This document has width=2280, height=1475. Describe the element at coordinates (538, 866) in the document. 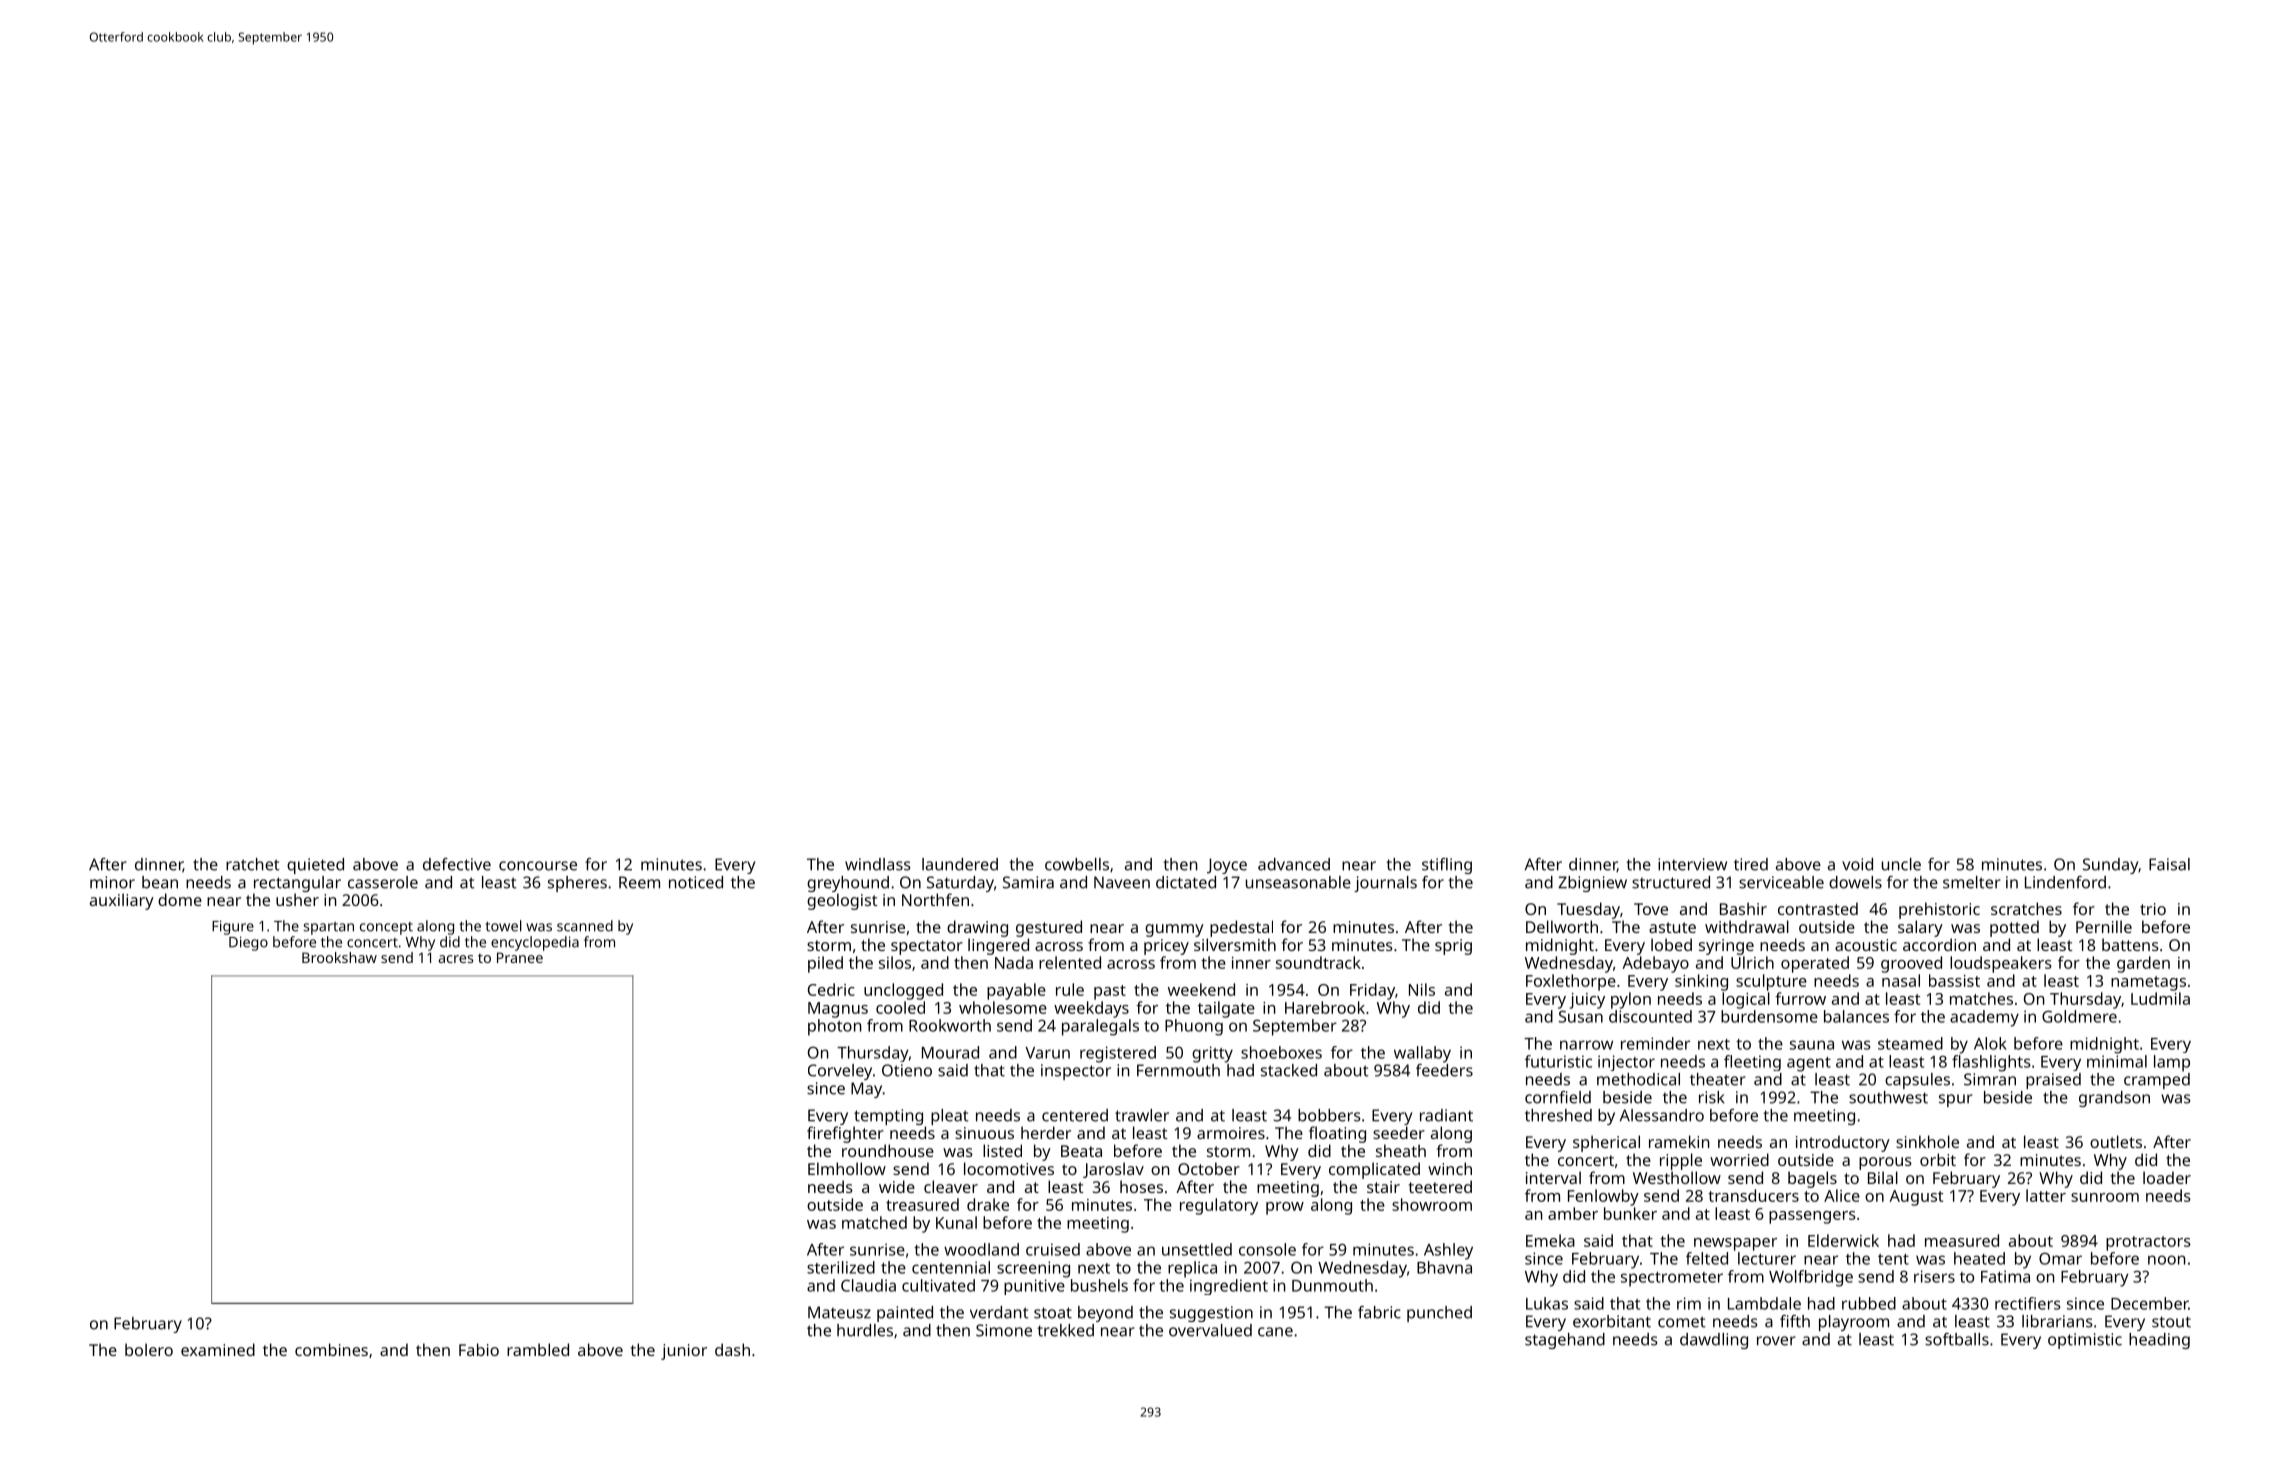

I see `concourse` at that location.
